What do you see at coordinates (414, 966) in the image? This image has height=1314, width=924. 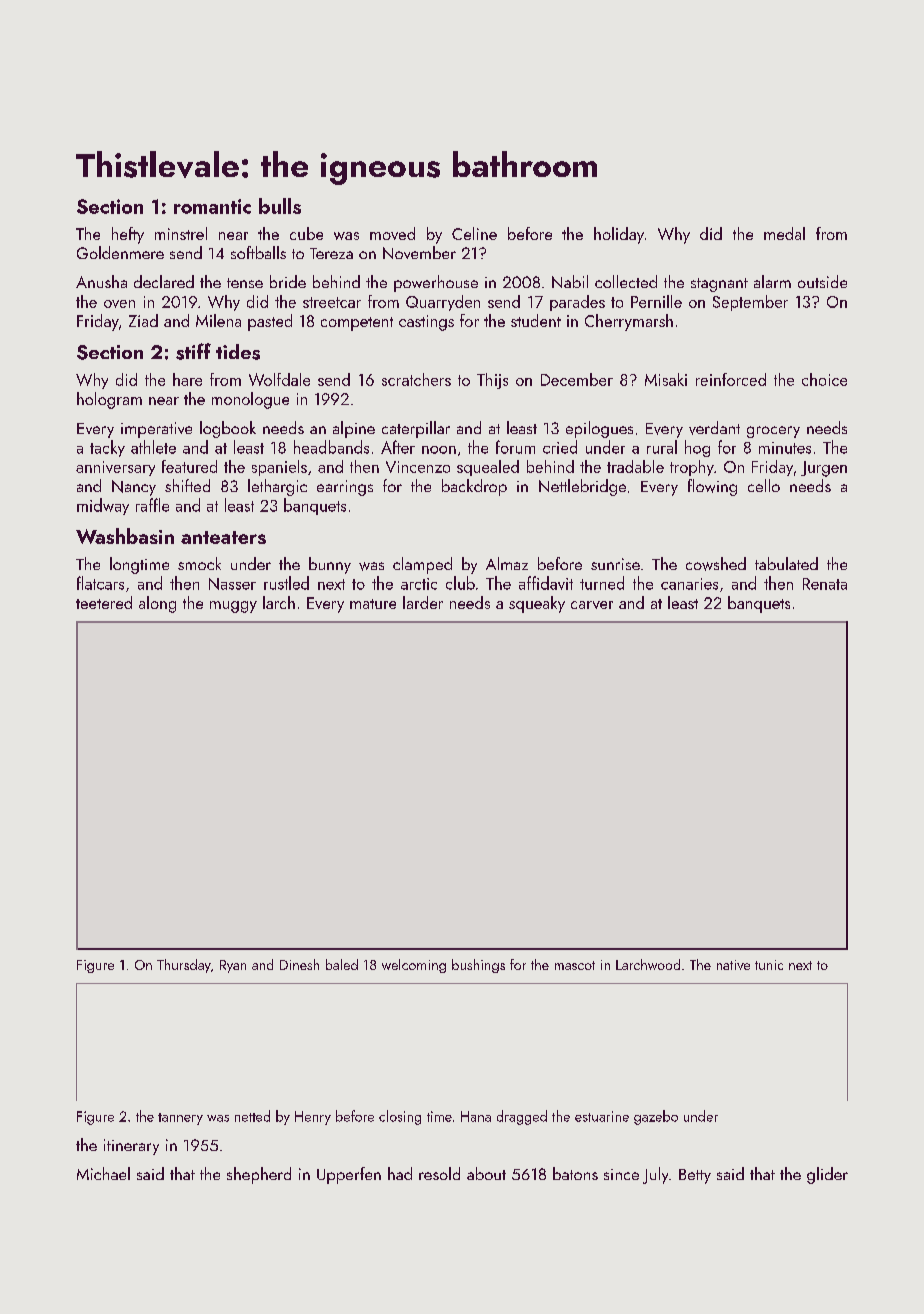 I see `welcoming` at bounding box center [414, 966].
